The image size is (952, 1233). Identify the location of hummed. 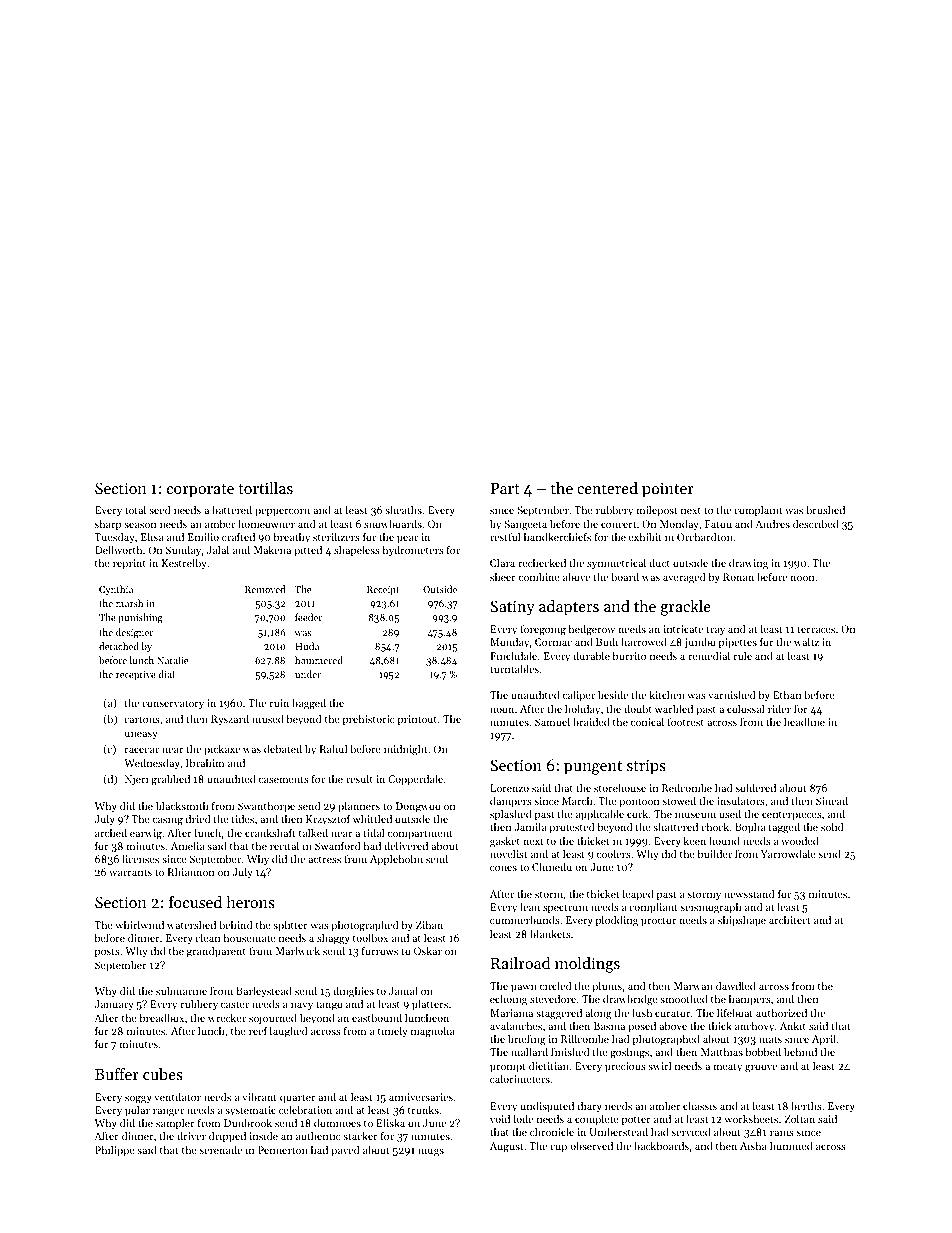
(791, 1145).
